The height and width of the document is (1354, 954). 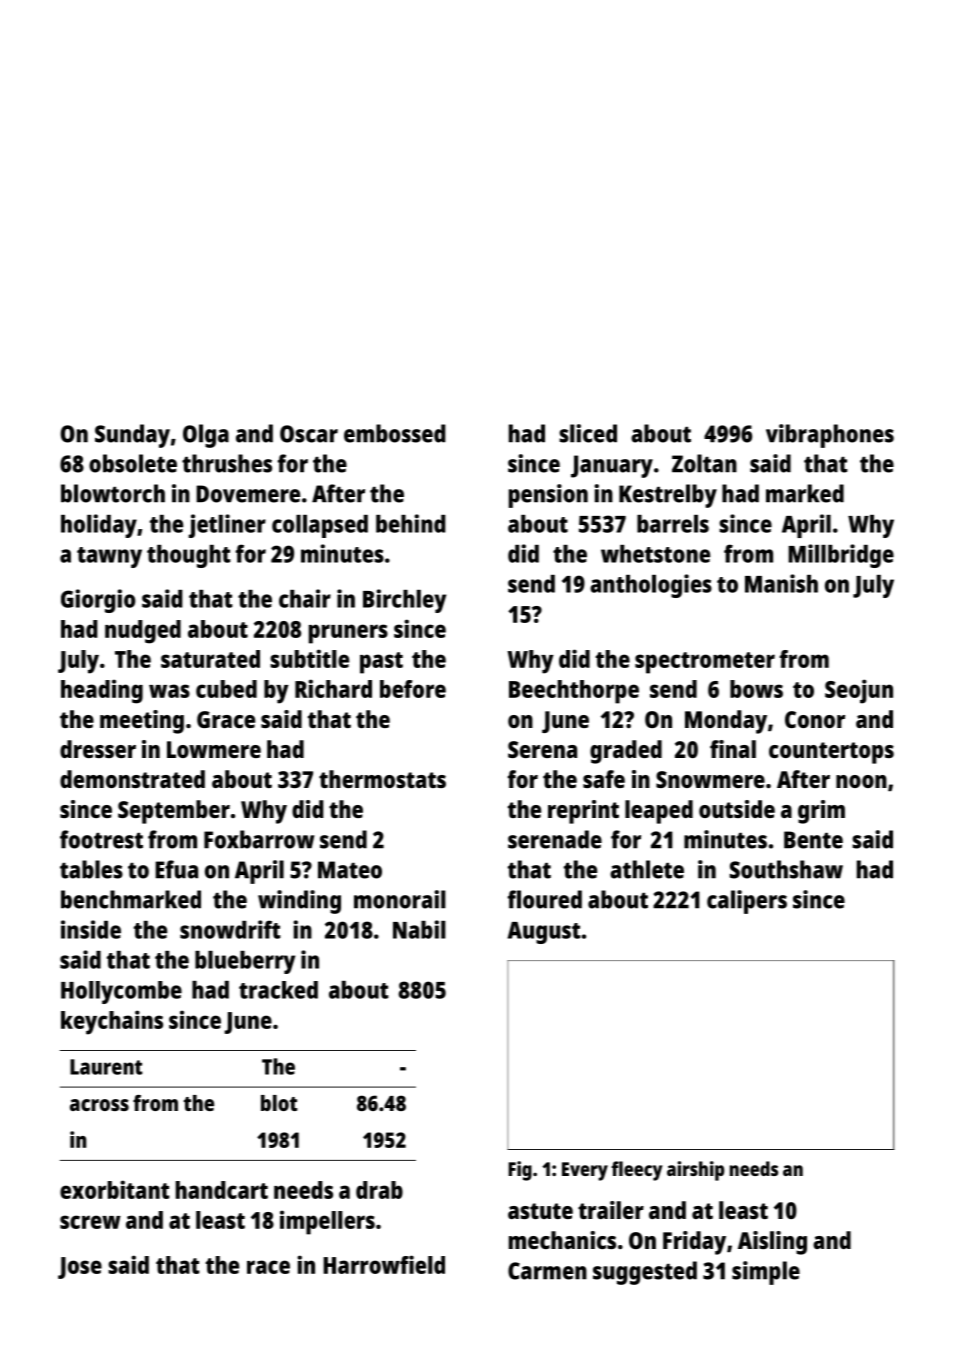 What do you see at coordinates (747, 902) in the document?
I see `calipers` at bounding box center [747, 902].
